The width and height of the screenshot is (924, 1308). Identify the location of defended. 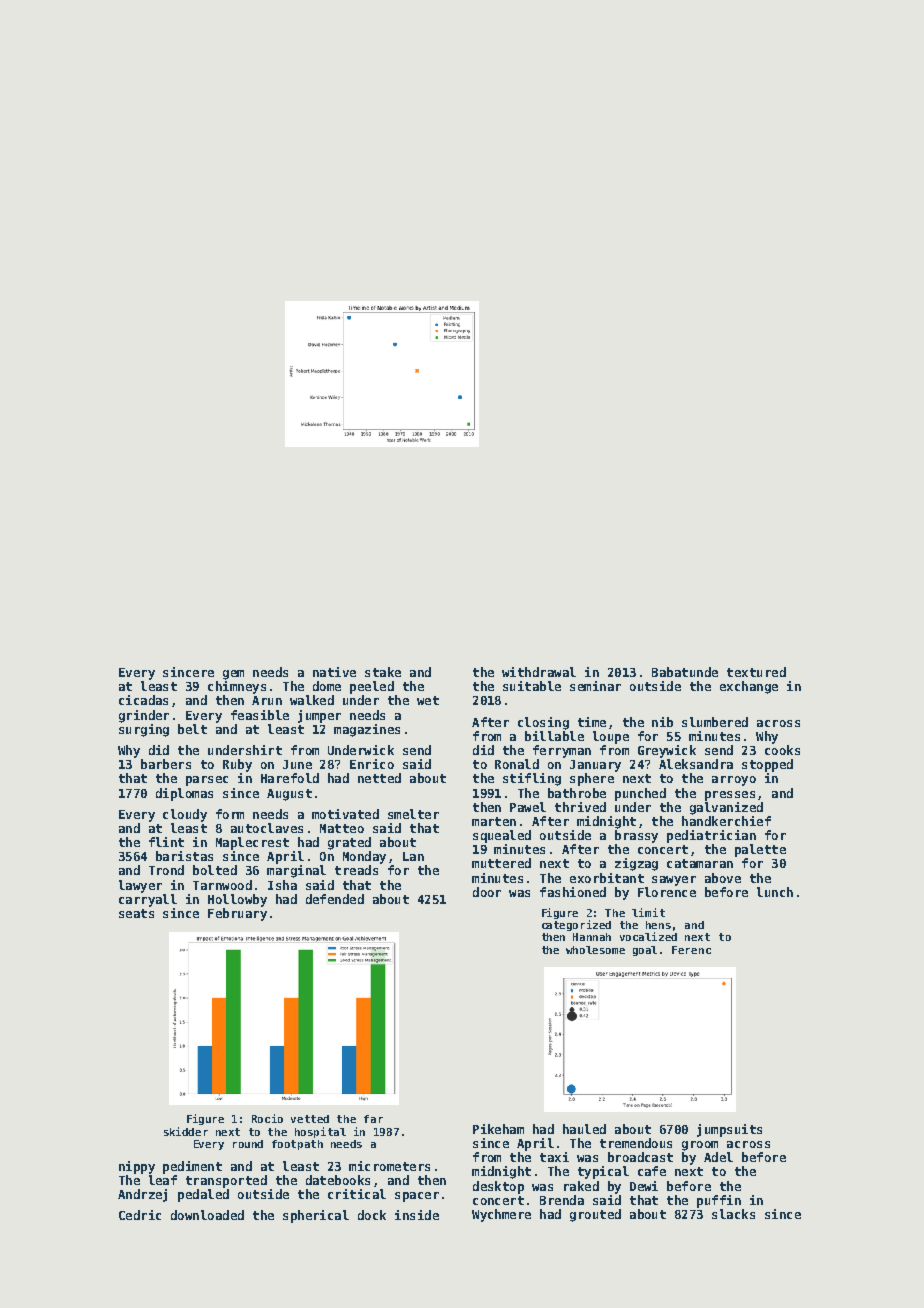
(335, 899).
